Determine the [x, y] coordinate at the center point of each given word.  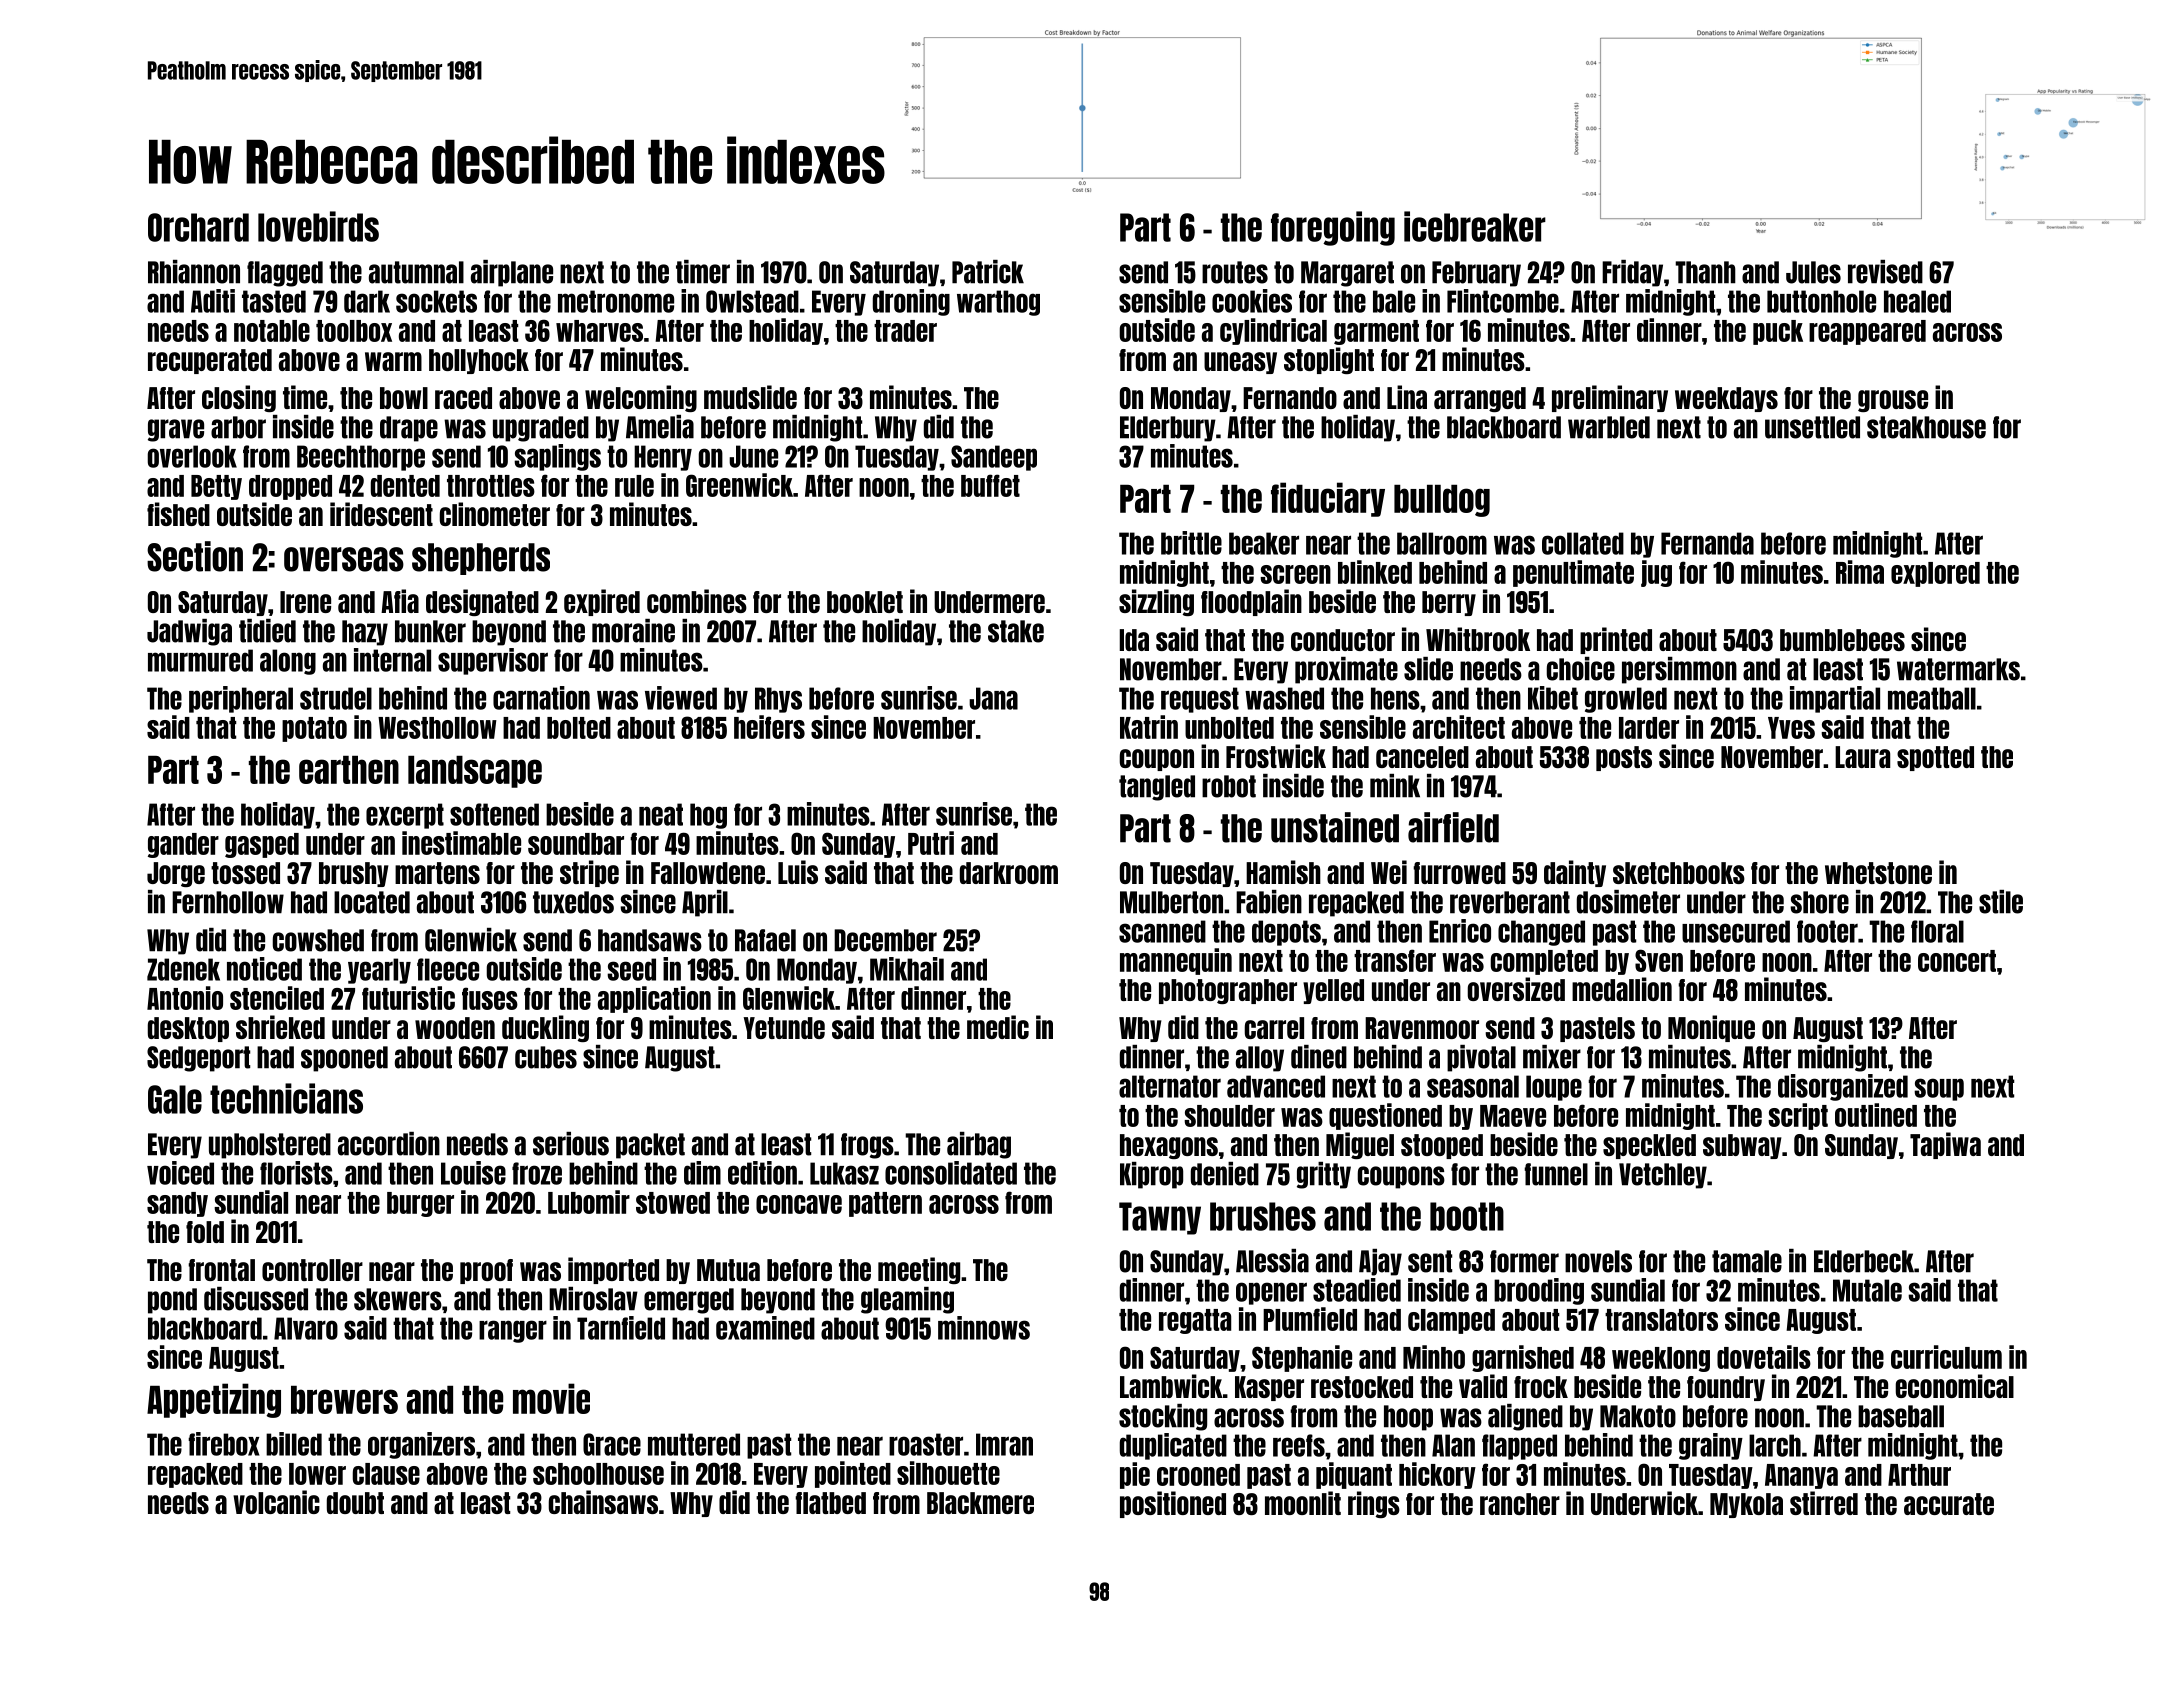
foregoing [1333, 228]
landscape [475, 772]
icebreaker [1475, 226]
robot [1229, 786]
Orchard [198, 227]
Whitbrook [1478, 639]
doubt [355, 1503]
